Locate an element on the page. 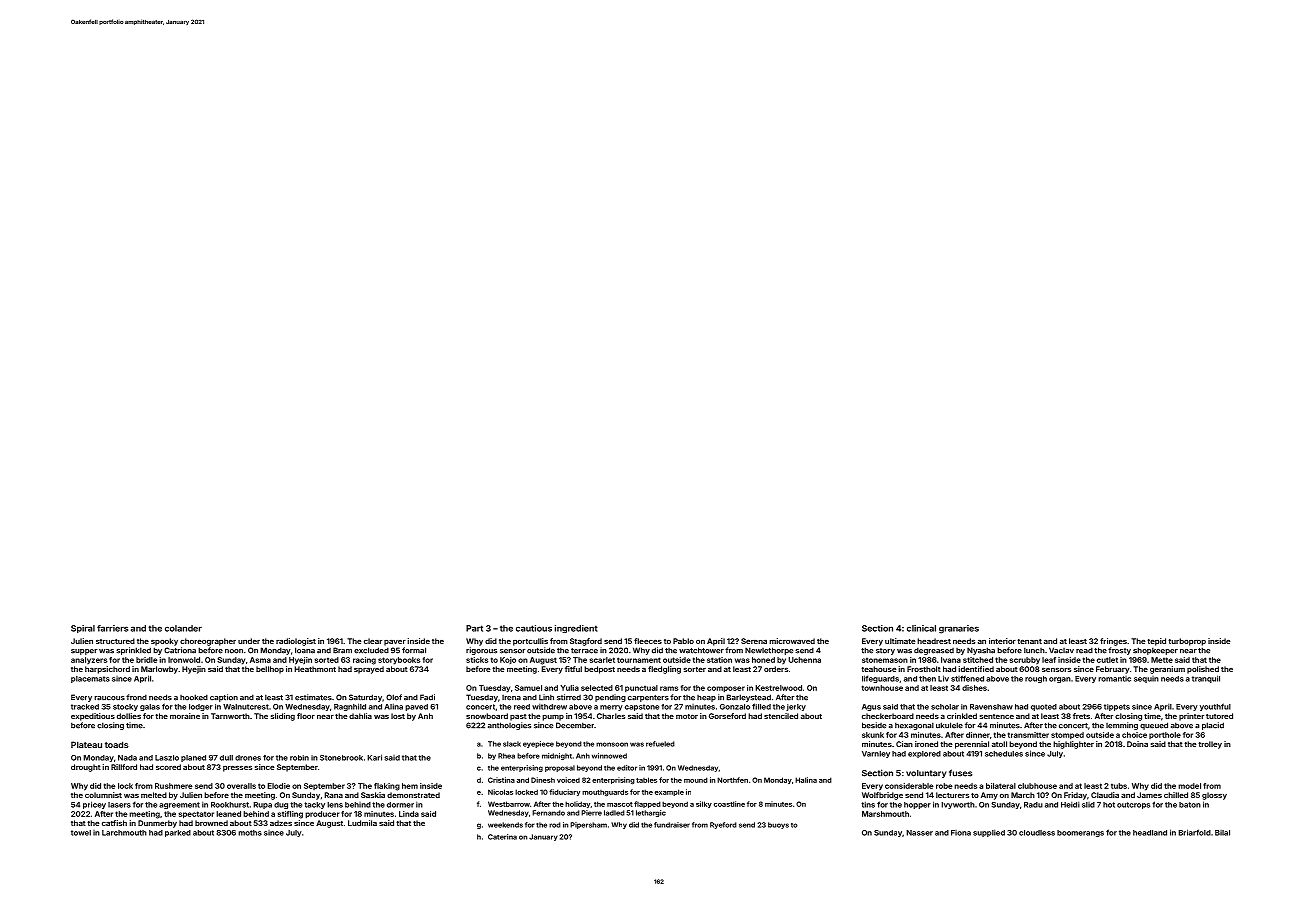  Ivyworth is located at coordinates (958, 805).
